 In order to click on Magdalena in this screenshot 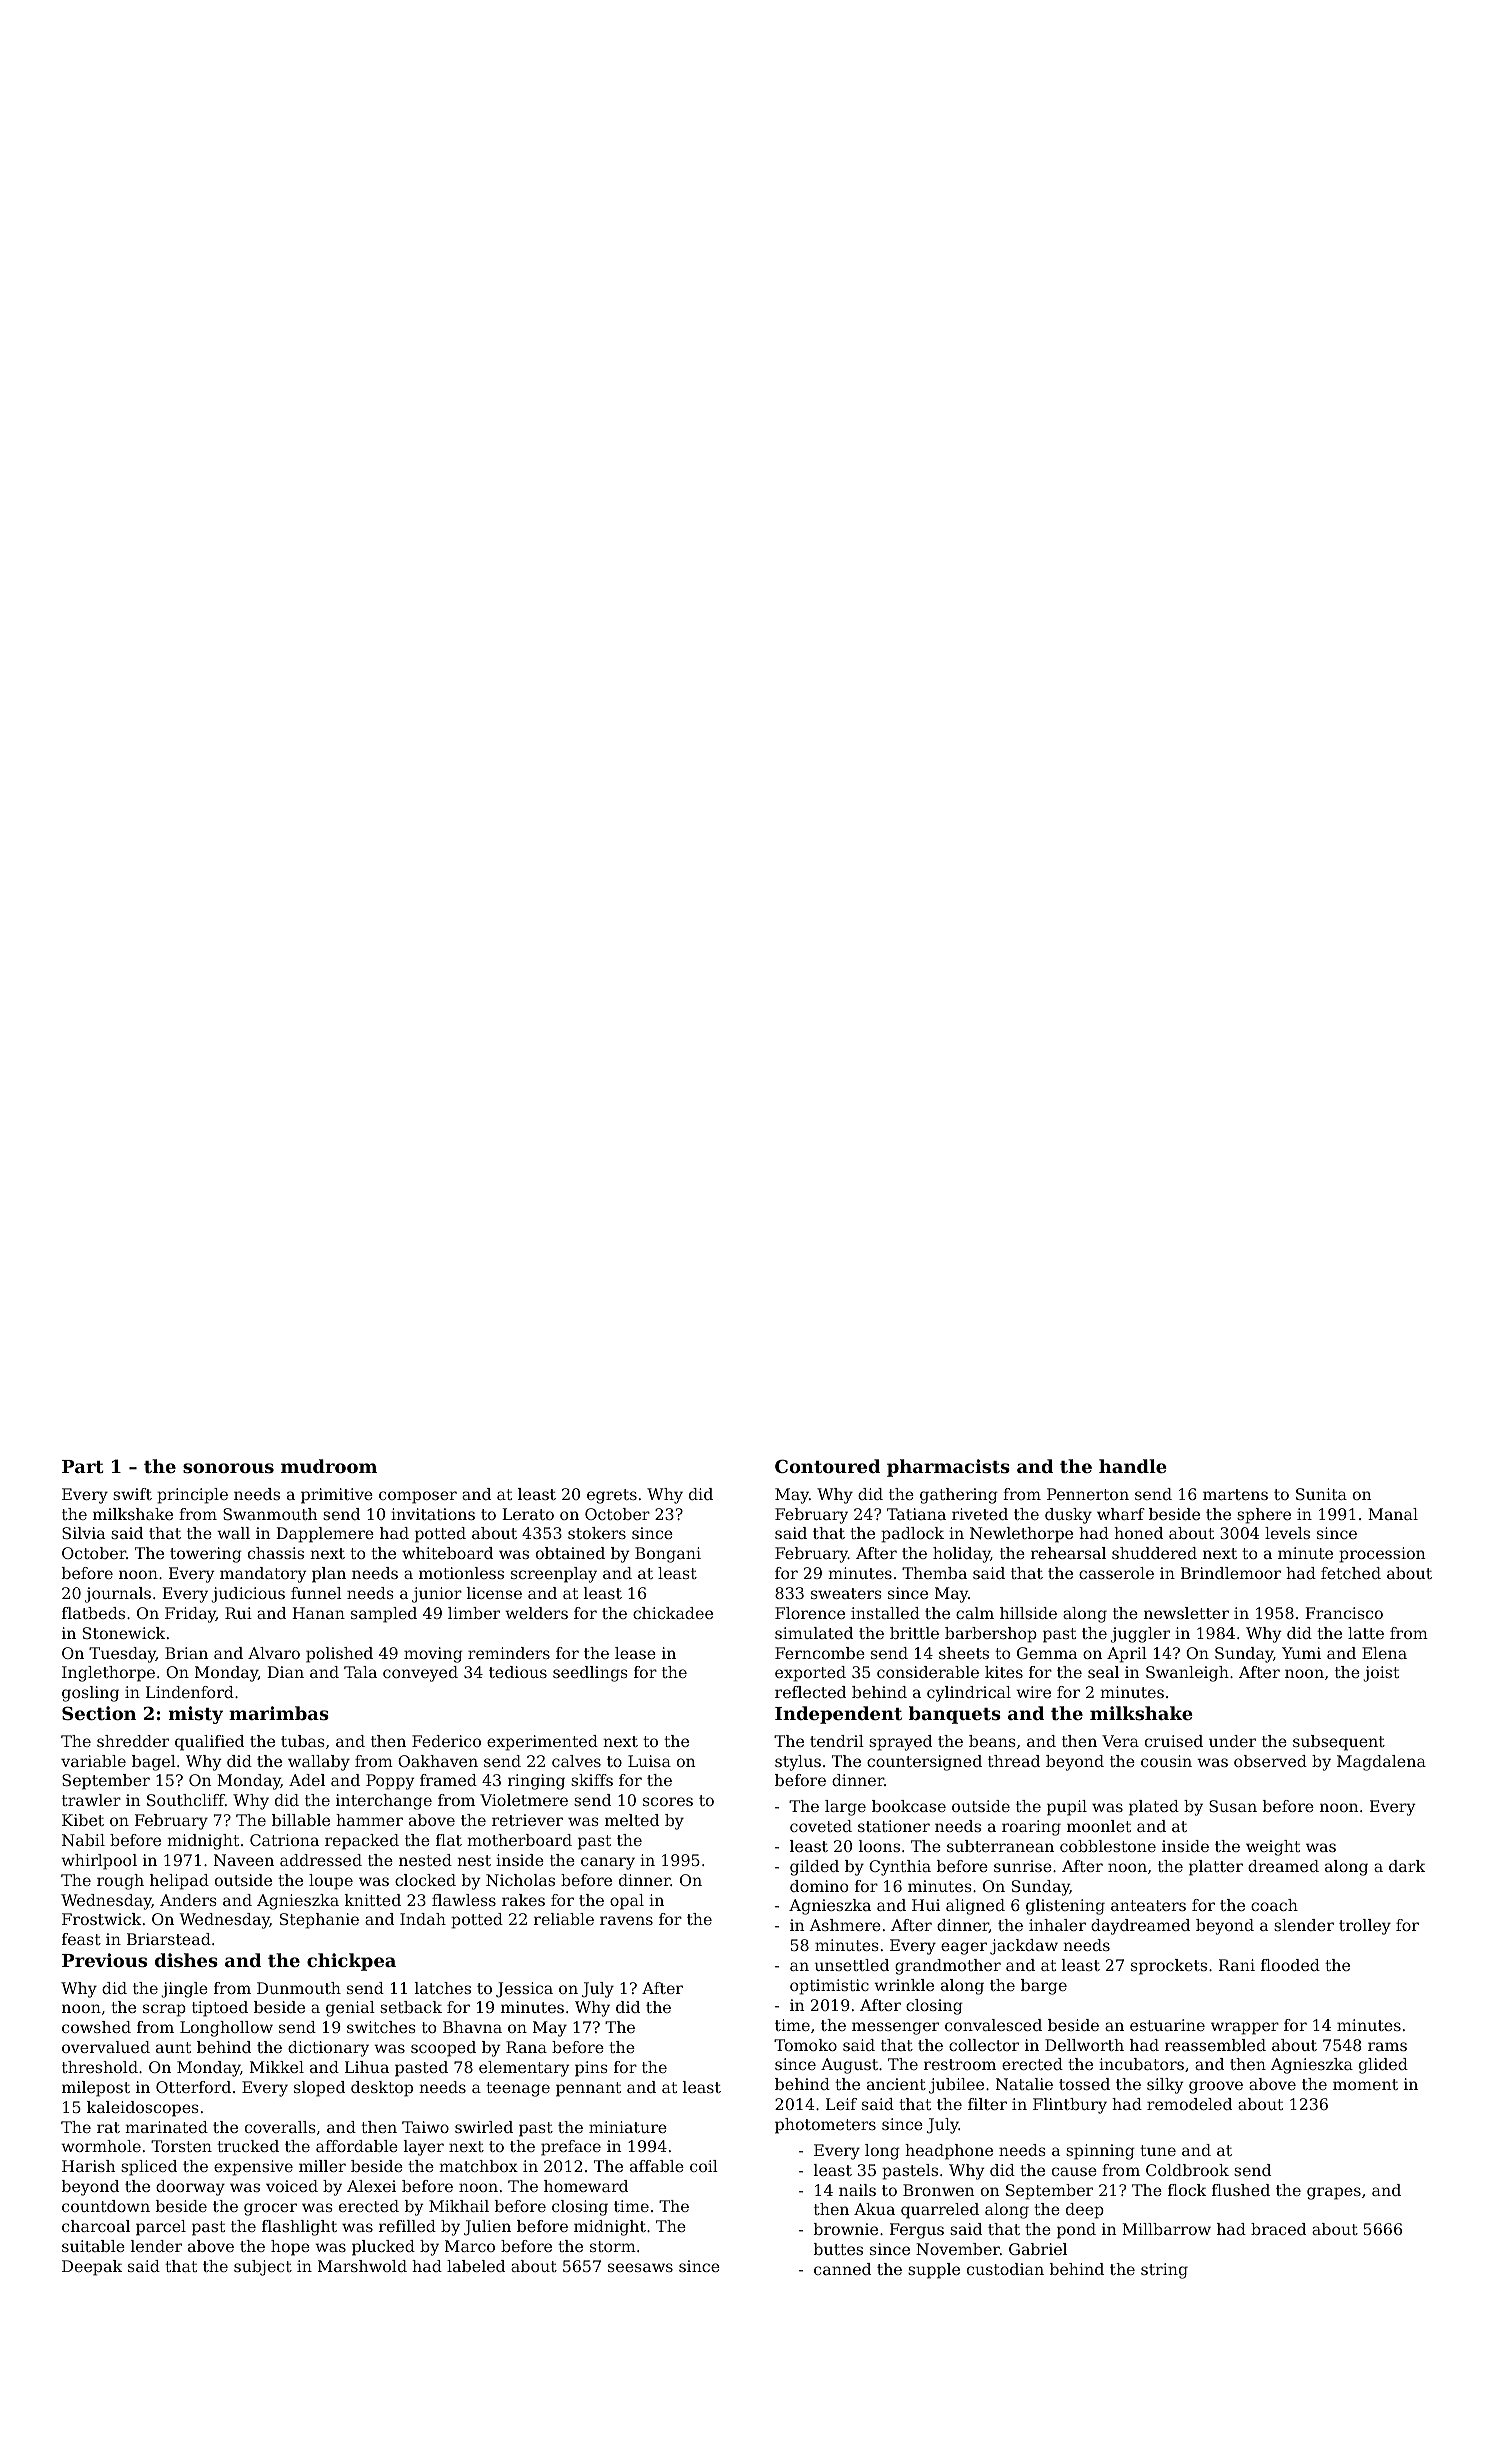, I will do `click(1381, 1763)`.
